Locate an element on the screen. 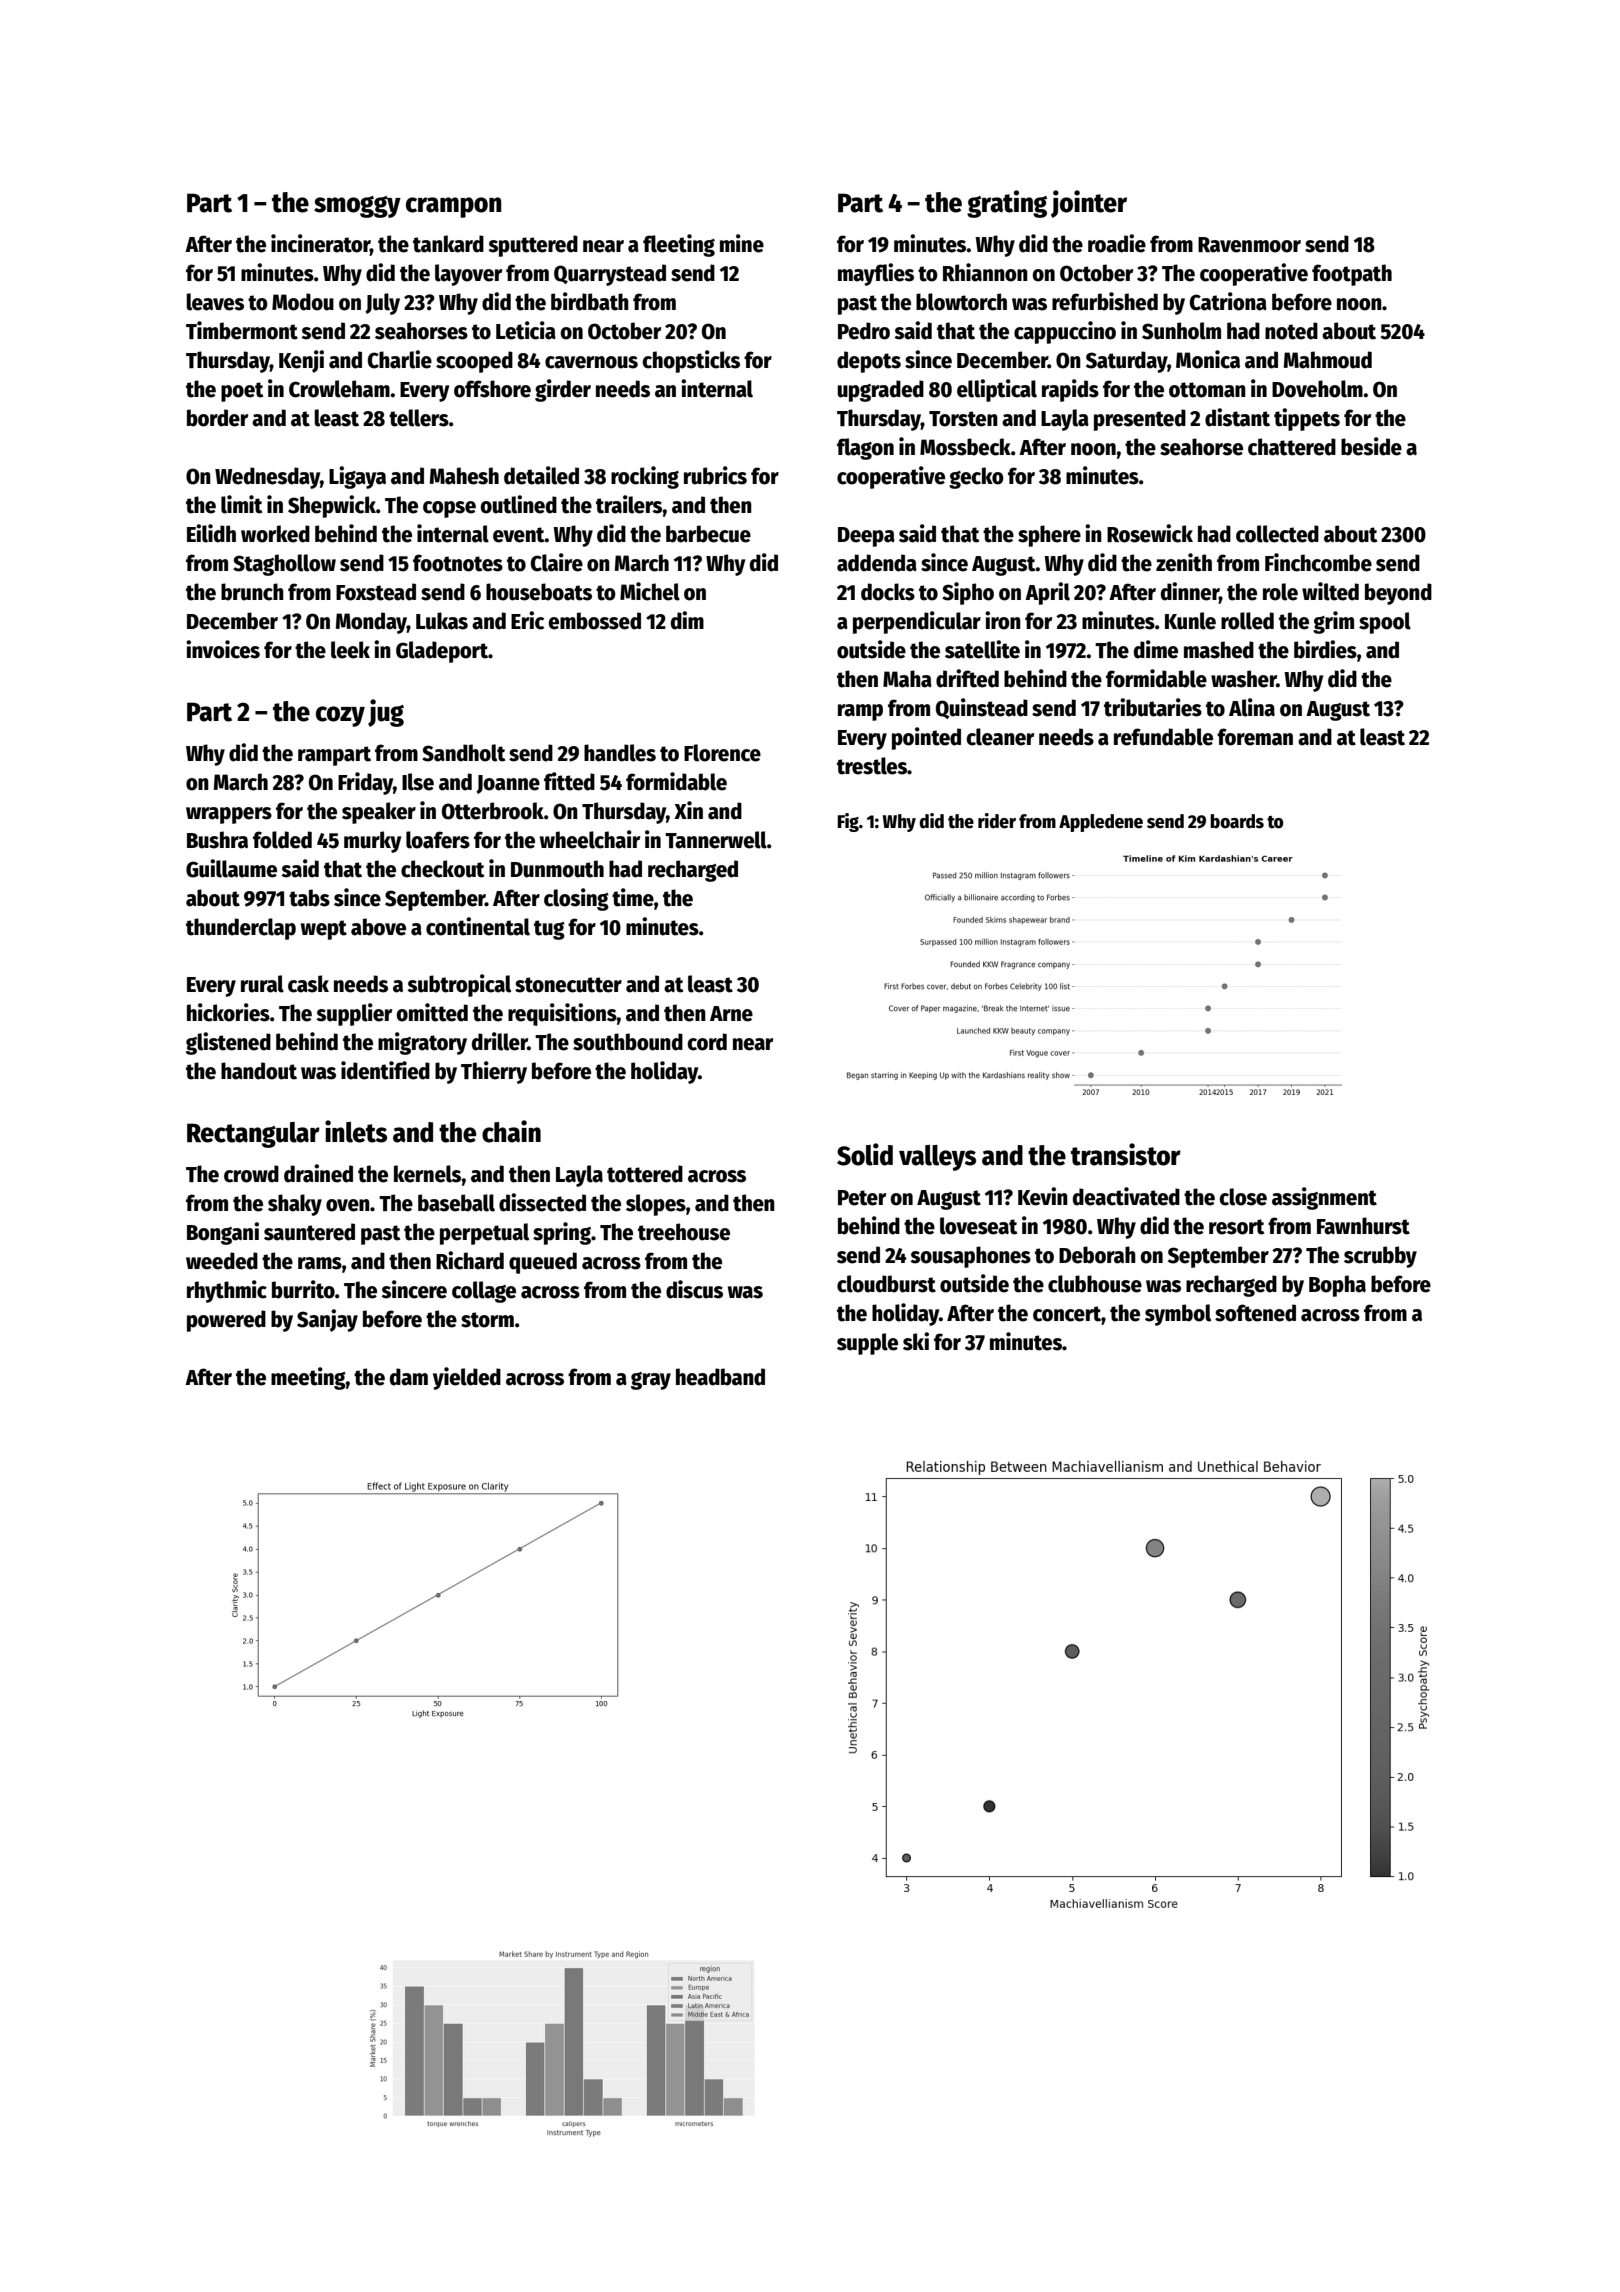  Modou is located at coordinates (303, 302).
